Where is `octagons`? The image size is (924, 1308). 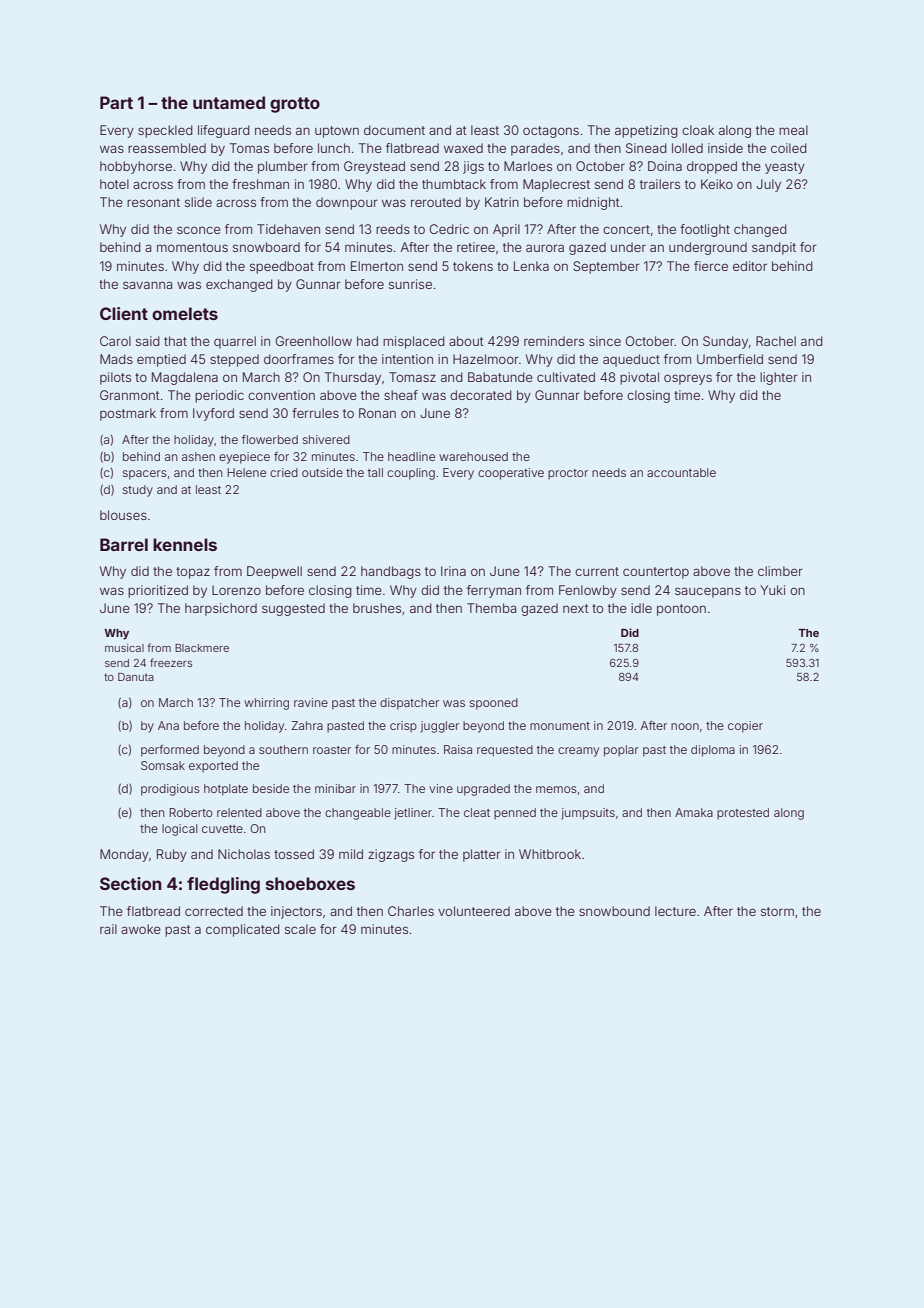 octagons is located at coordinates (551, 132).
